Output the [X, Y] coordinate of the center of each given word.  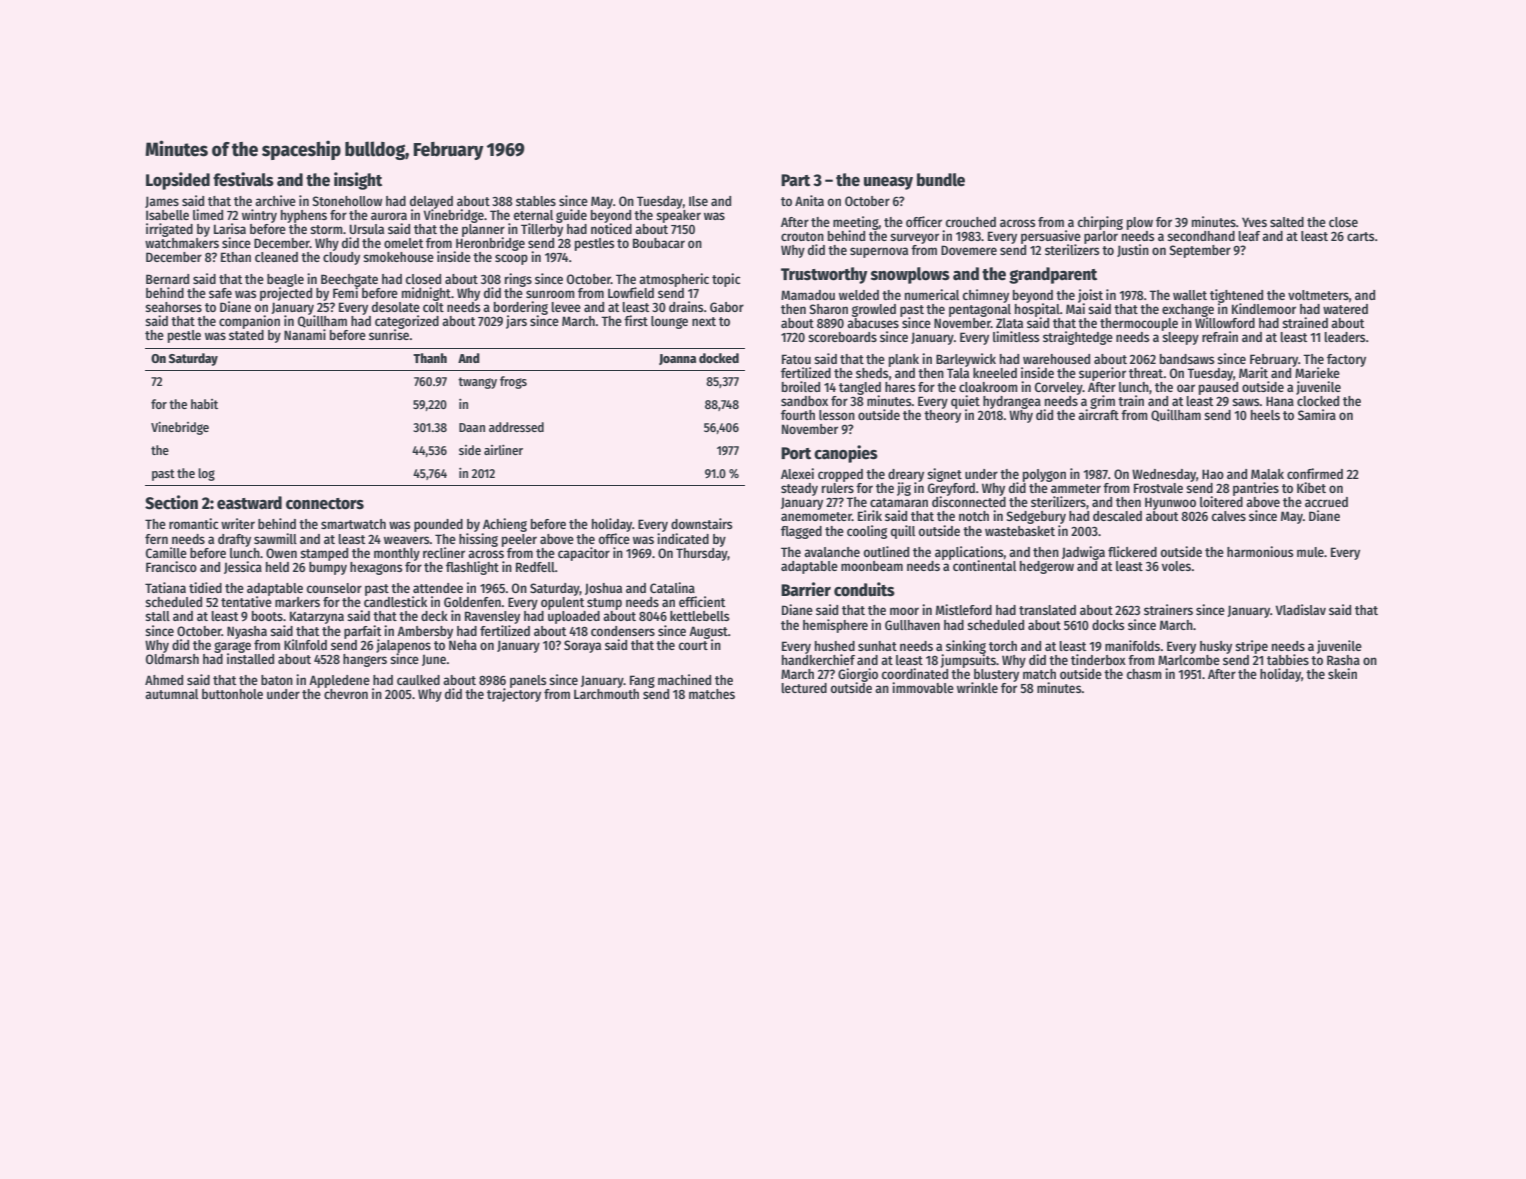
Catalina [672, 587]
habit [204, 404]
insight [358, 181]
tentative [246, 601]
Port [796, 453]
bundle [941, 180]
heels [1265, 415]
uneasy [888, 183]
